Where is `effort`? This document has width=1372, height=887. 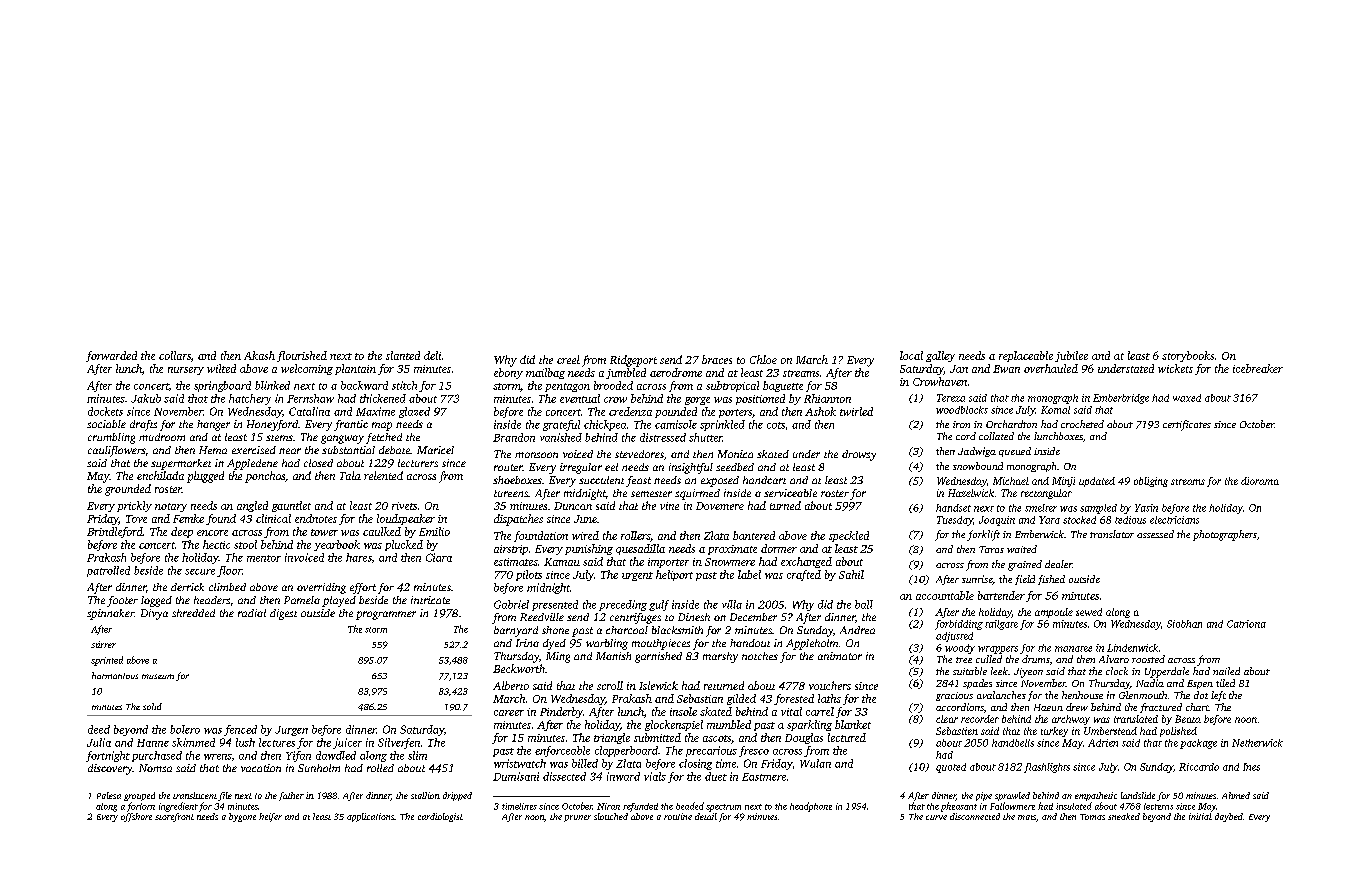 effort is located at coordinates (363, 588).
